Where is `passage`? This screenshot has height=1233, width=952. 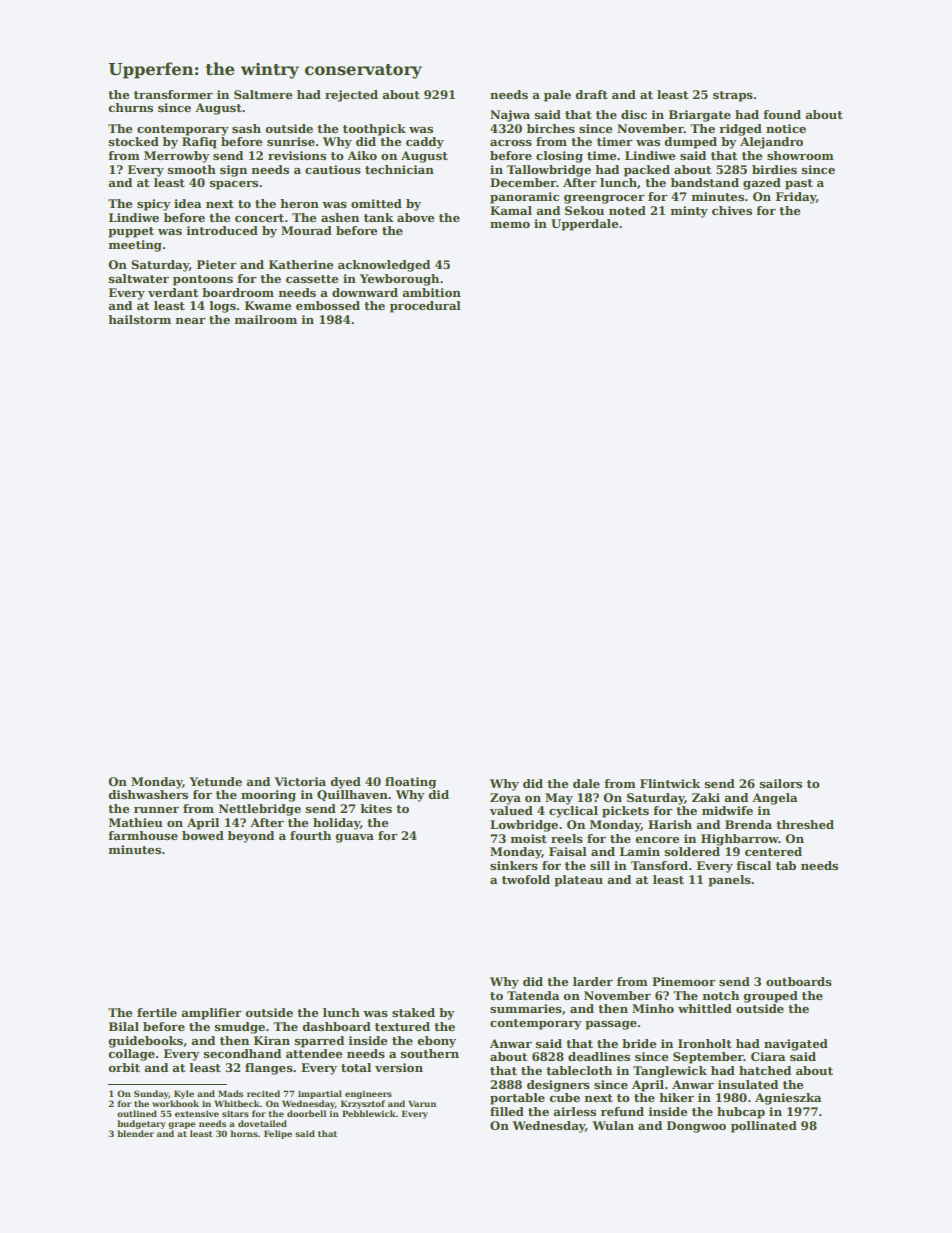 passage is located at coordinates (611, 1025).
